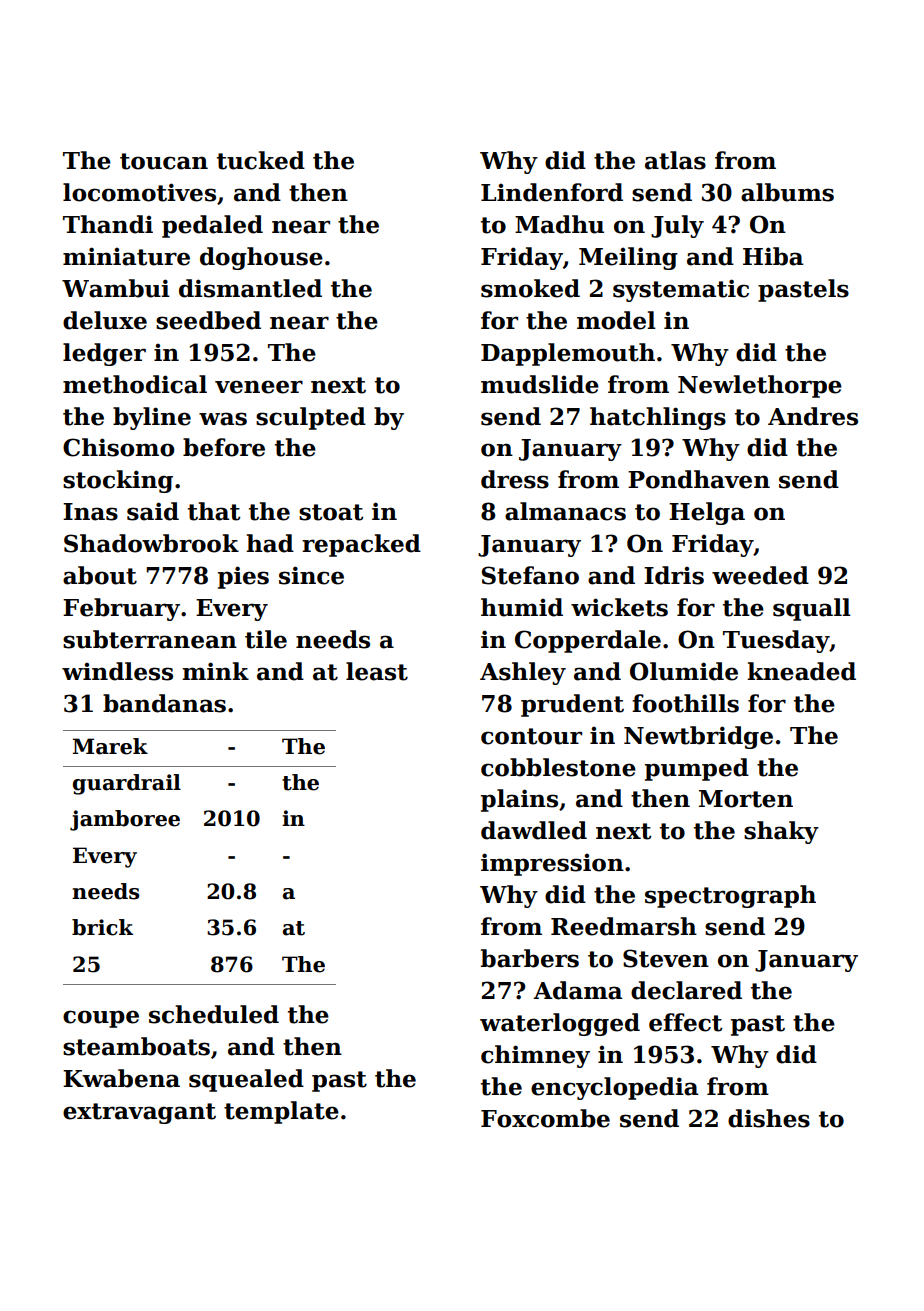  I want to click on foothills, so click(685, 703).
